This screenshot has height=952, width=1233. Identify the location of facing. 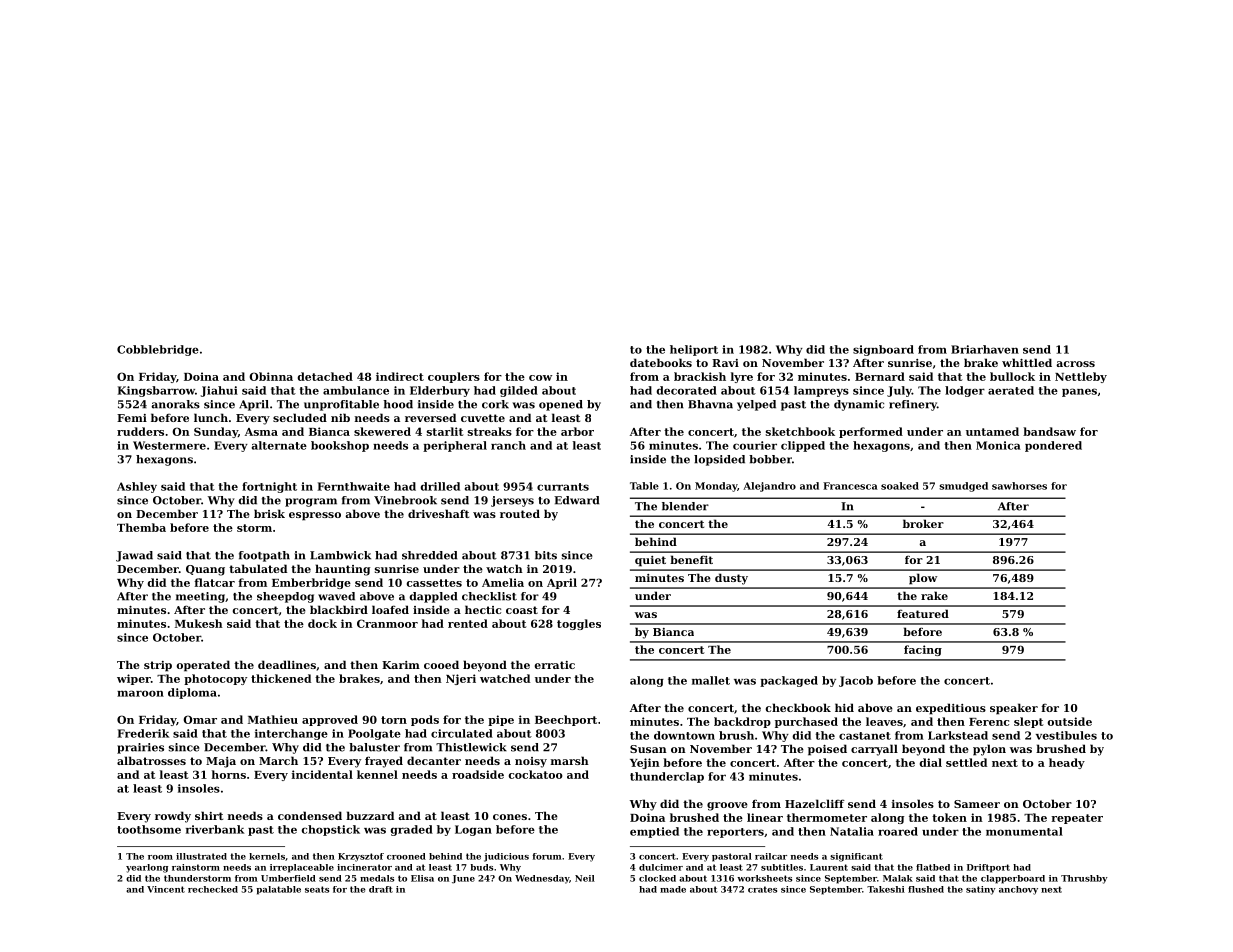
(923, 650).
